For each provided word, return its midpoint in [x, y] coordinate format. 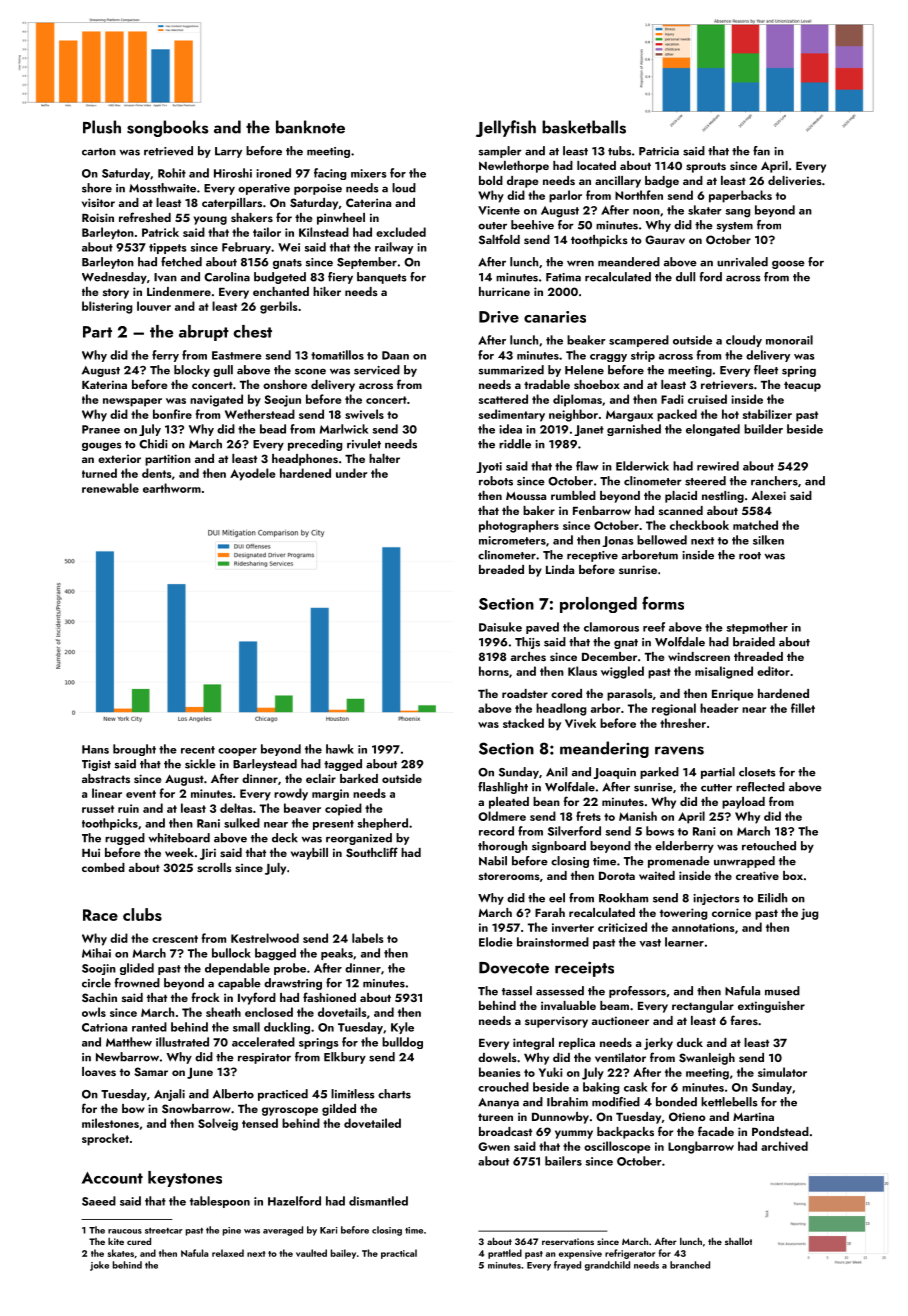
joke [99, 1266]
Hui [91, 852]
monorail [789, 340]
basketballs [584, 127]
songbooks [167, 128]
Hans [95, 749]
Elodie [496, 942]
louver [154, 306]
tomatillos [337, 355]
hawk [340, 749]
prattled [505, 1254]
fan [761, 151]
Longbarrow [701, 1147]
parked [659, 773]
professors [637, 992]
